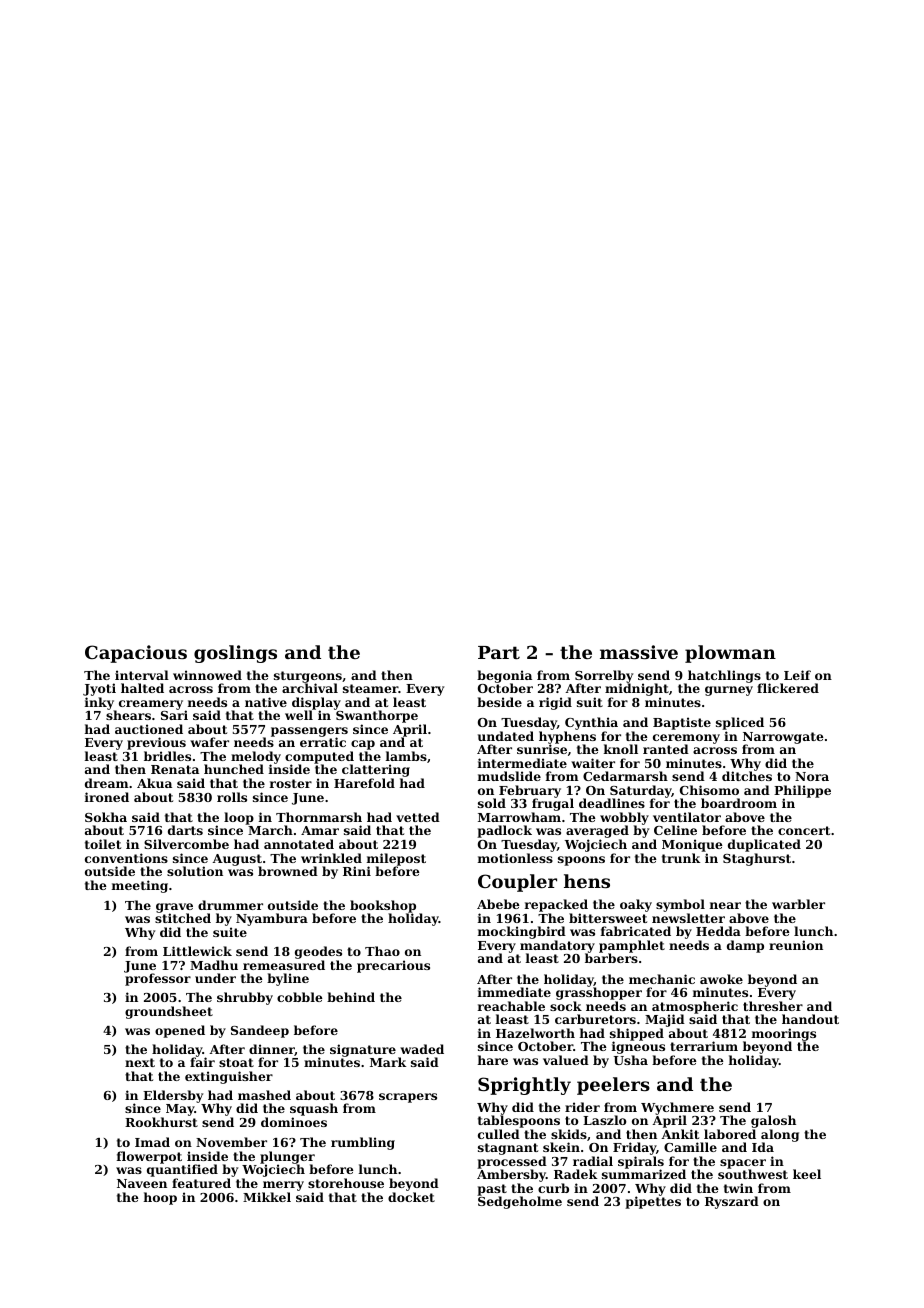 Image resolution: width=924 pixels, height=1308 pixels. Describe the element at coordinates (566, 1060) in the screenshot. I see `valued` at that location.
